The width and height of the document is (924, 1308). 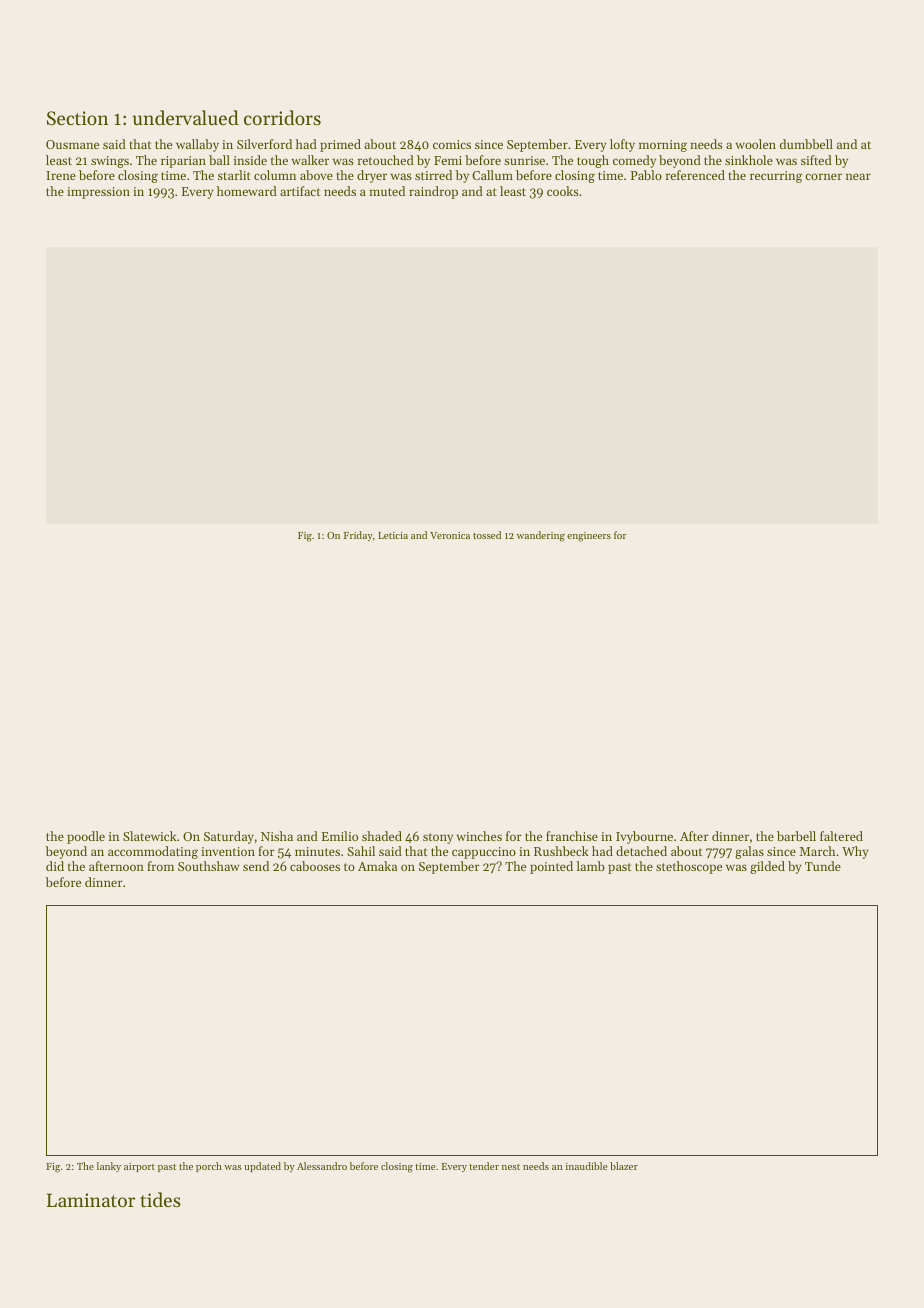 What do you see at coordinates (382, 836) in the document?
I see `shaded` at bounding box center [382, 836].
